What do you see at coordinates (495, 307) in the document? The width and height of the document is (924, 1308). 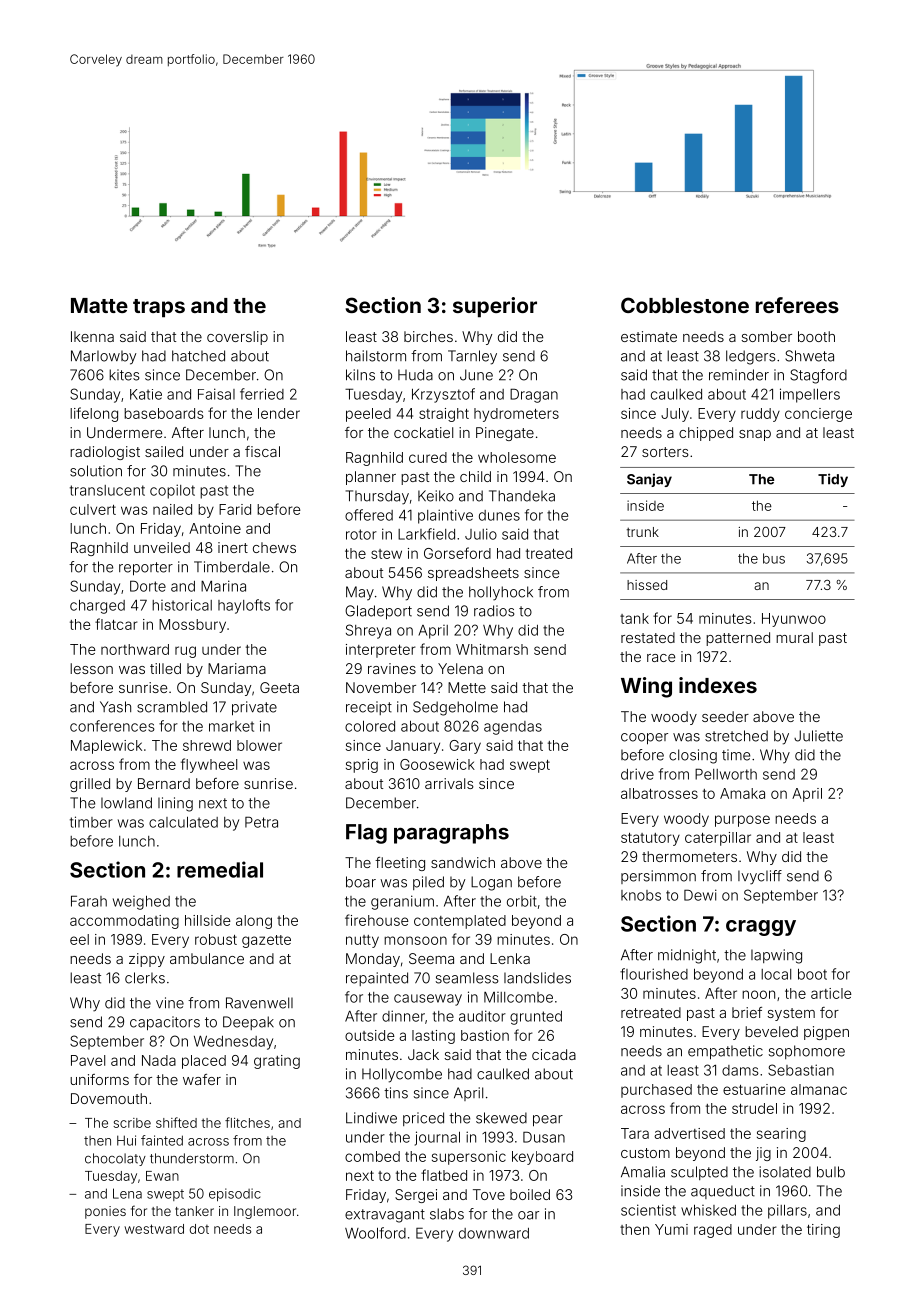 I see `superior` at bounding box center [495, 307].
